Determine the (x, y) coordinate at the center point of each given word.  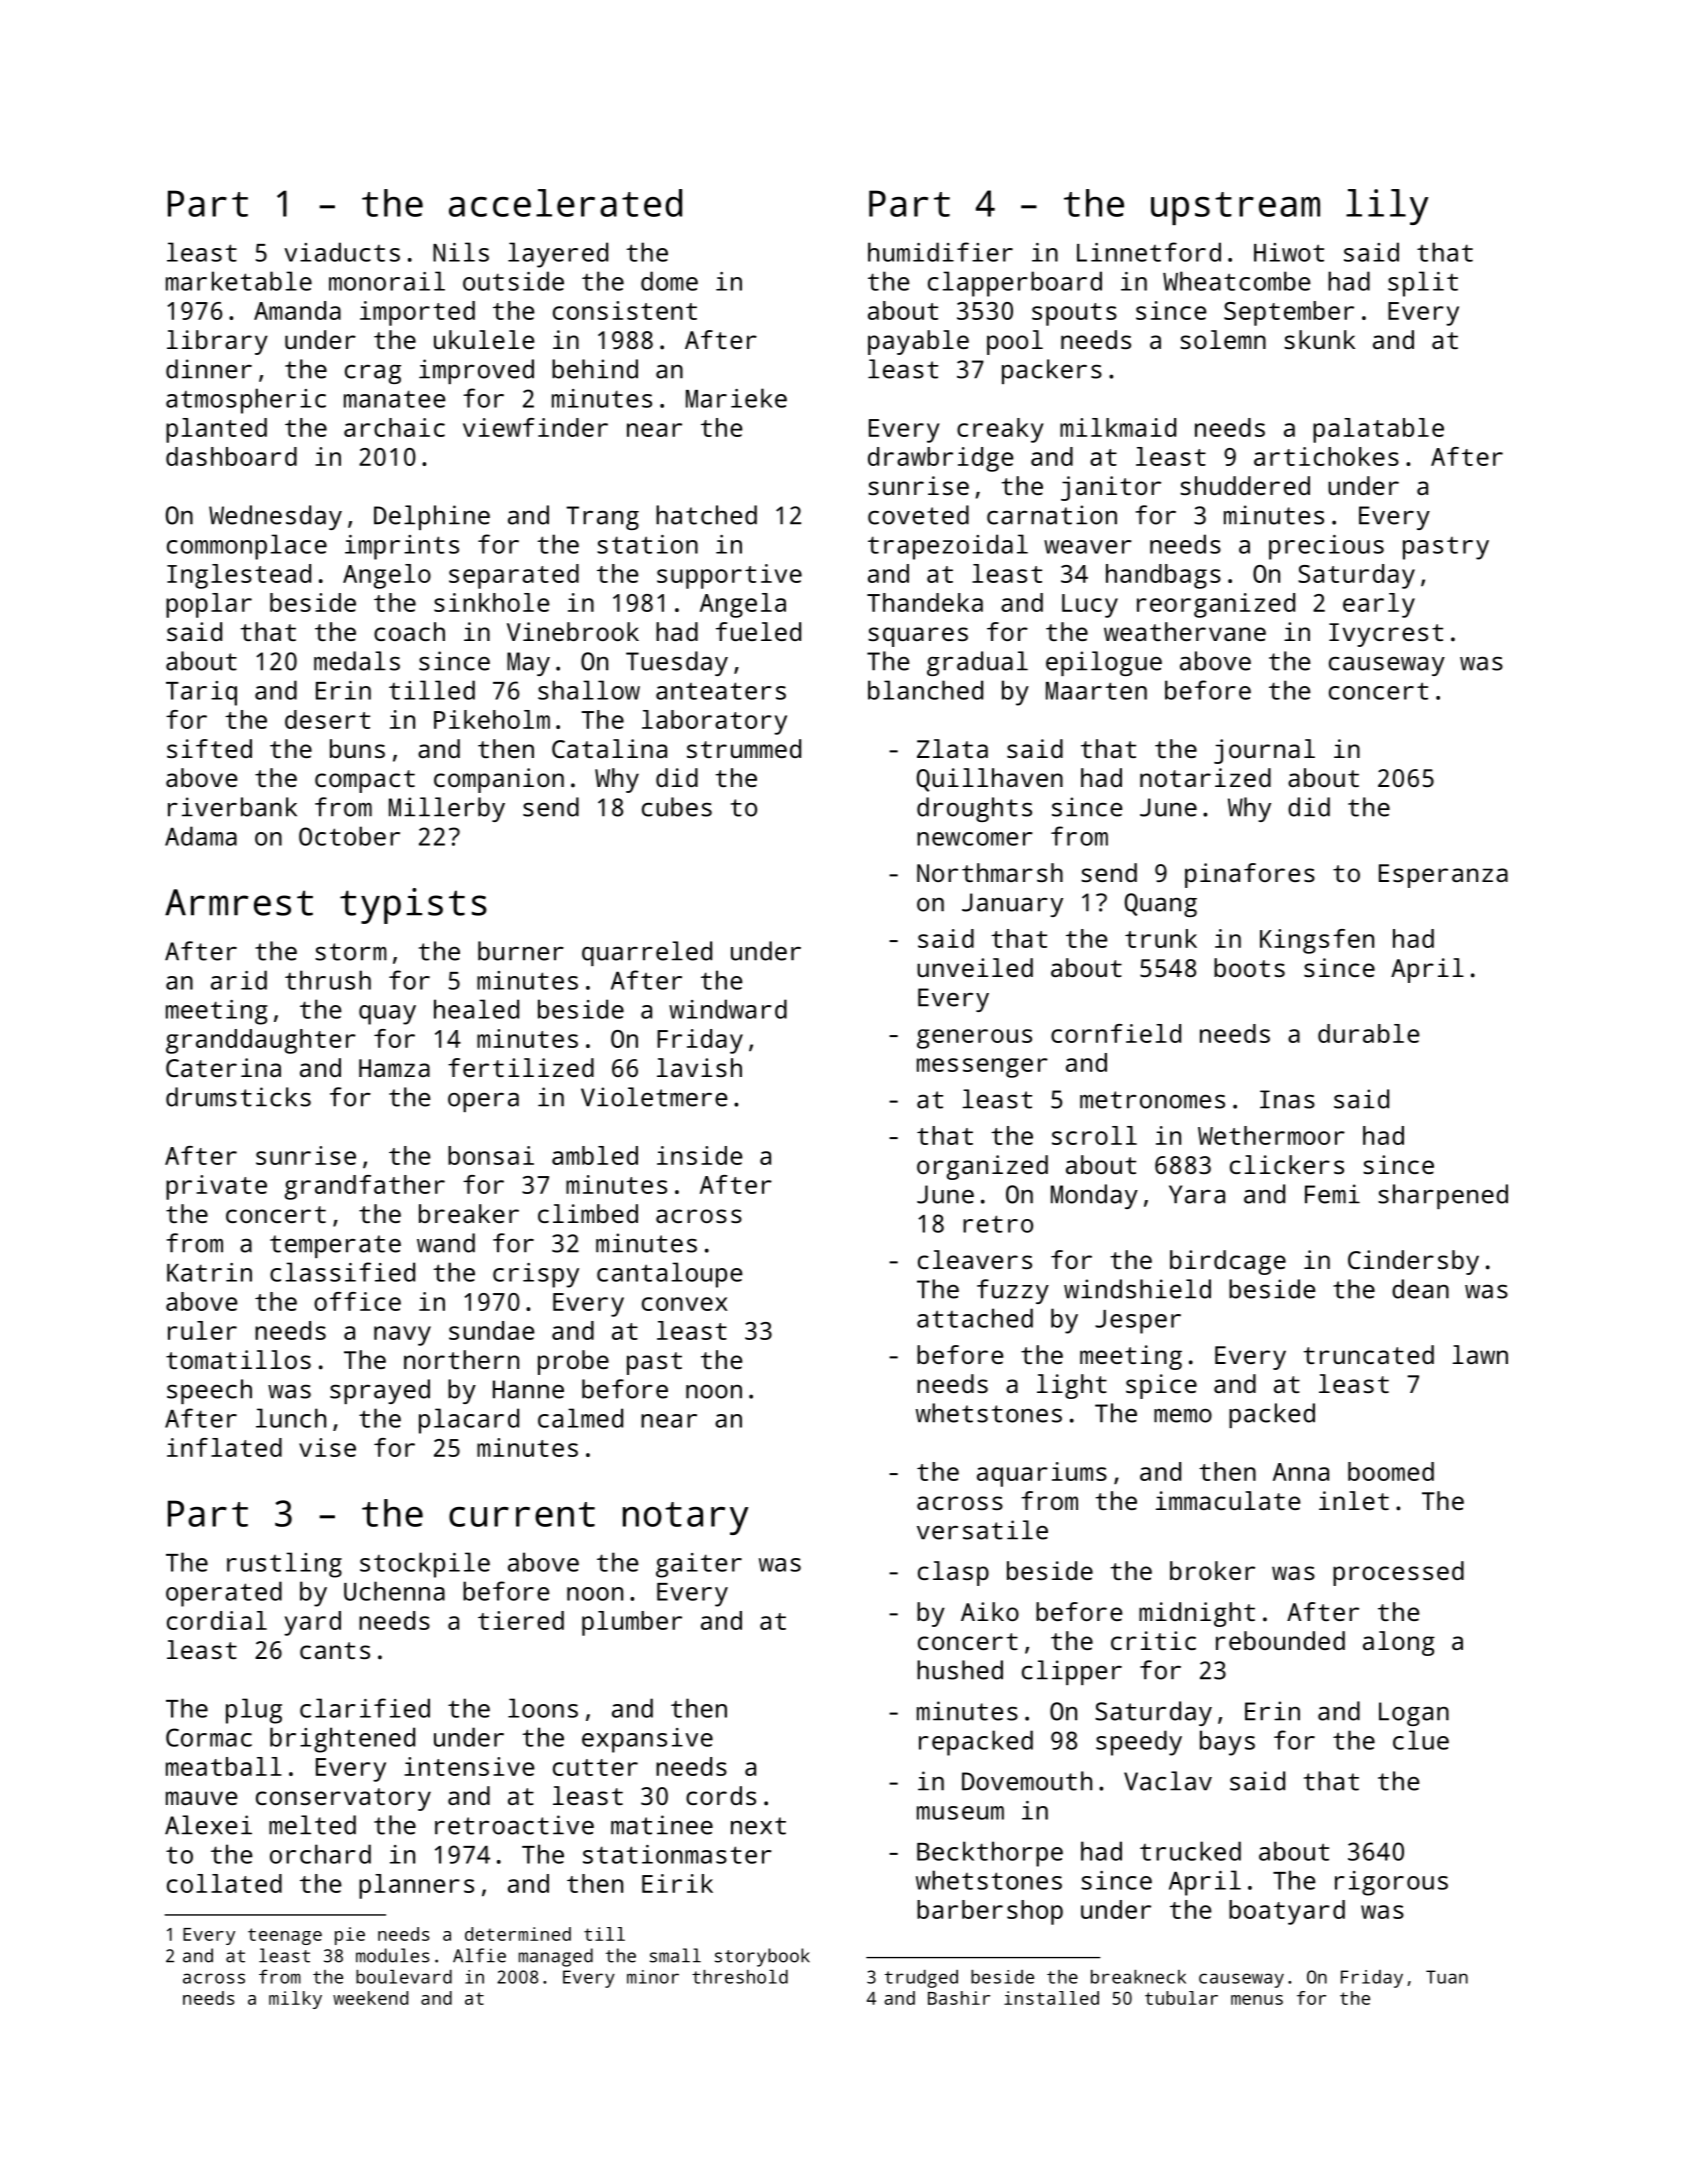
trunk (1161, 938)
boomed (1391, 1471)
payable (918, 342)
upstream (1235, 208)
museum (960, 1813)
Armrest (239, 902)
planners (416, 1886)
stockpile (425, 1565)
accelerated (565, 203)
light (1072, 1386)
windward (728, 1009)
